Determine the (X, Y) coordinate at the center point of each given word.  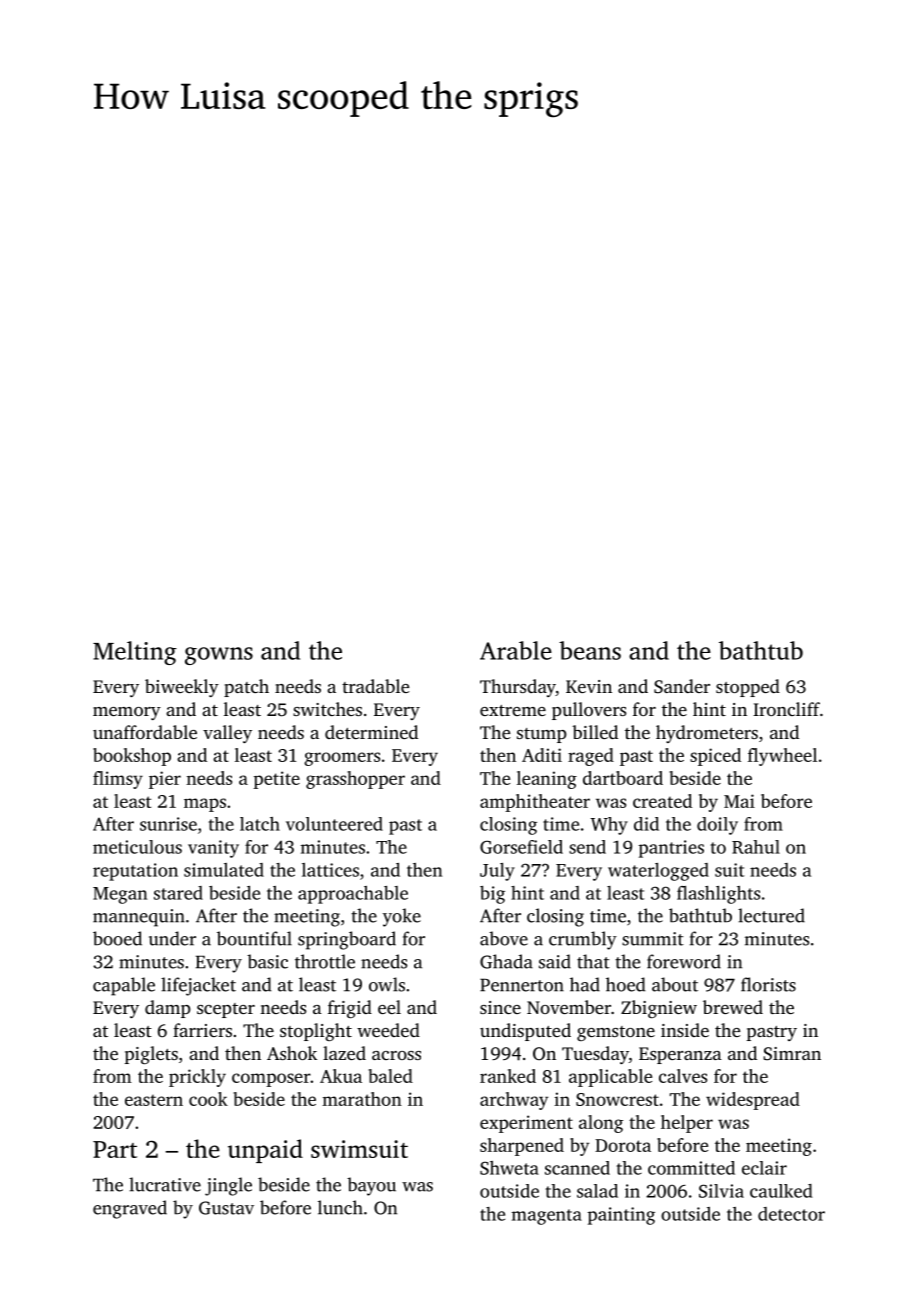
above (504, 938)
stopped (748, 688)
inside (685, 1030)
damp (168, 1009)
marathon (362, 1099)
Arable (516, 650)
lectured (771, 915)
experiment (526, 1124)
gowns (219, 656)
